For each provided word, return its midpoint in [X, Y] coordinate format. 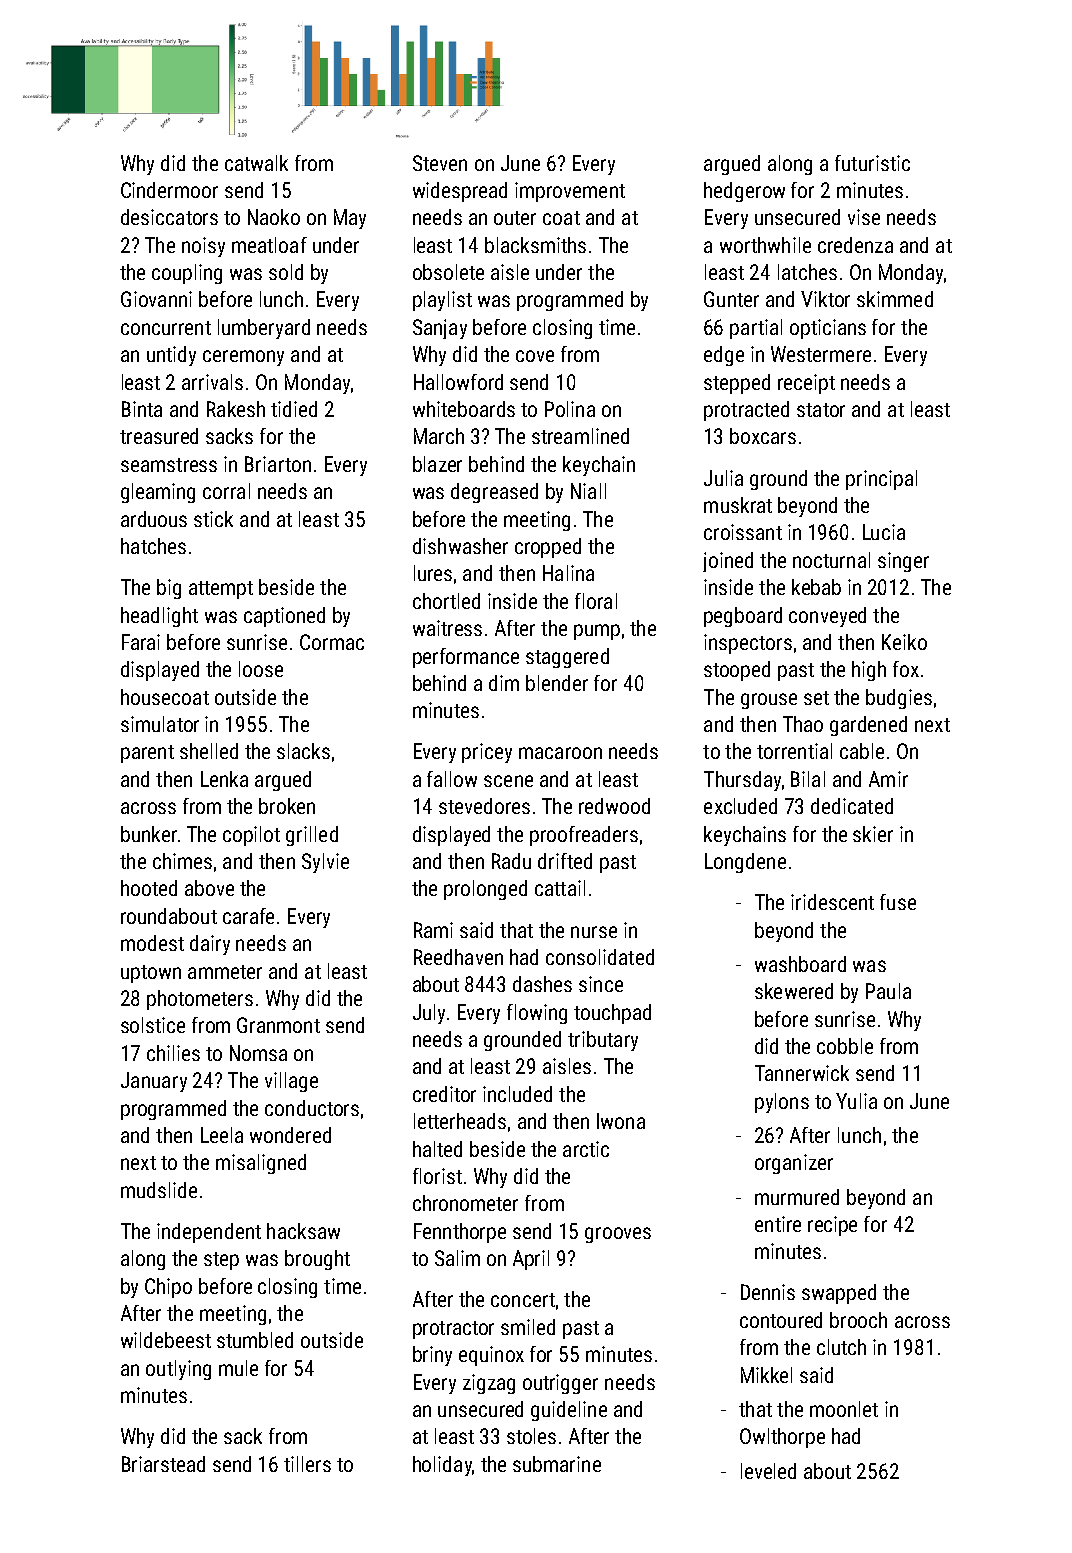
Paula [888, 991]
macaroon [560, 753]
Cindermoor [169, 190]
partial [756, 329]
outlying [178, 1370]
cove [535, 356]
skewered [794, 991]
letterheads [460, 1121]
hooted [149, 888]
